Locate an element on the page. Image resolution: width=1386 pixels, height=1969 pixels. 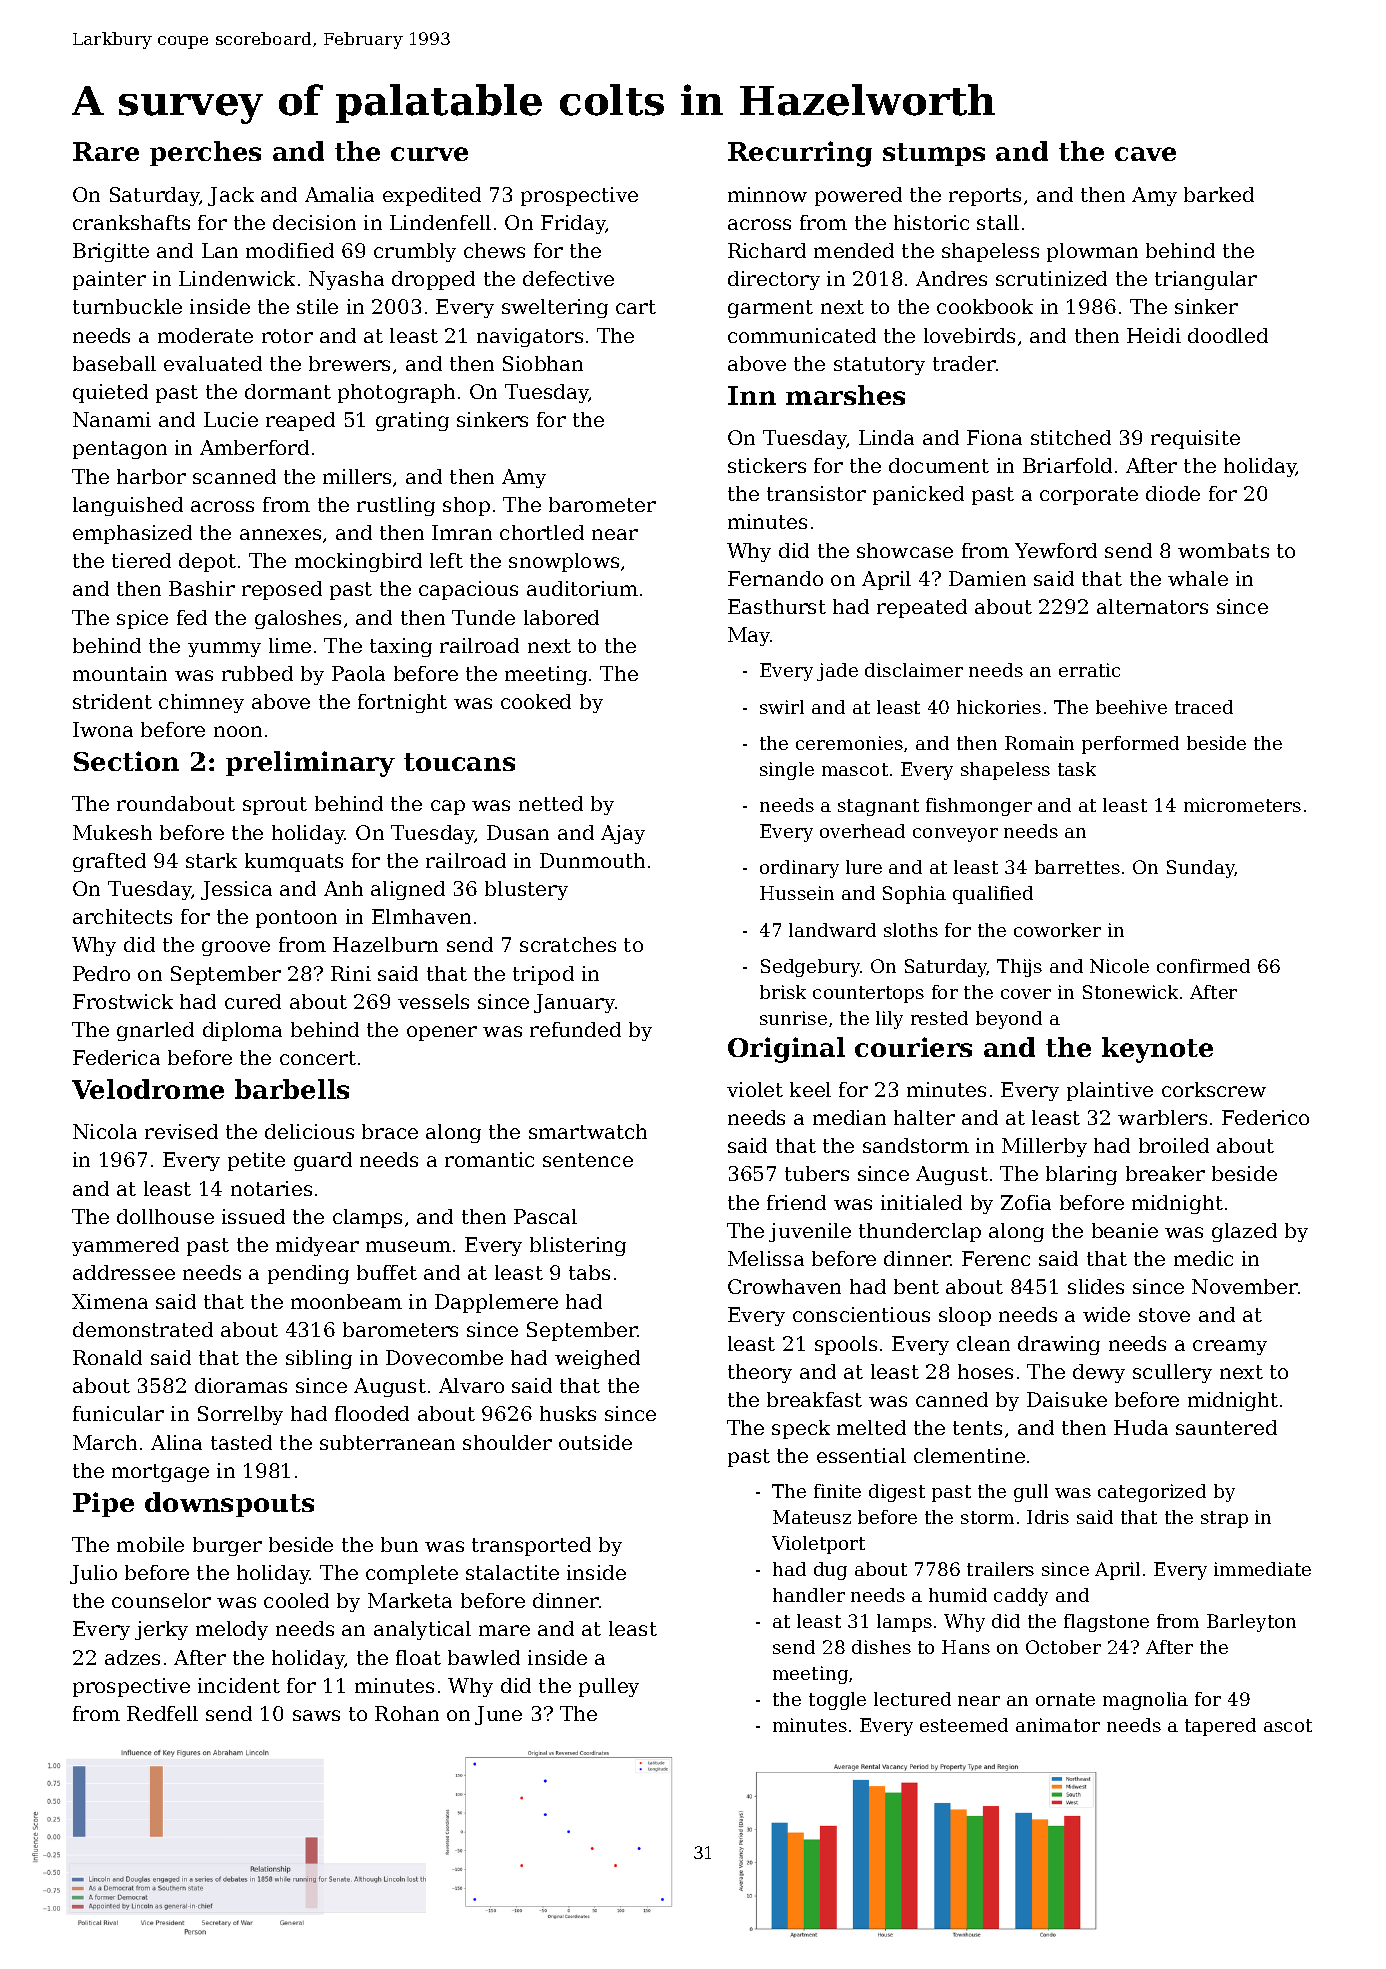
spools is located at coordinates (846, 1345).
